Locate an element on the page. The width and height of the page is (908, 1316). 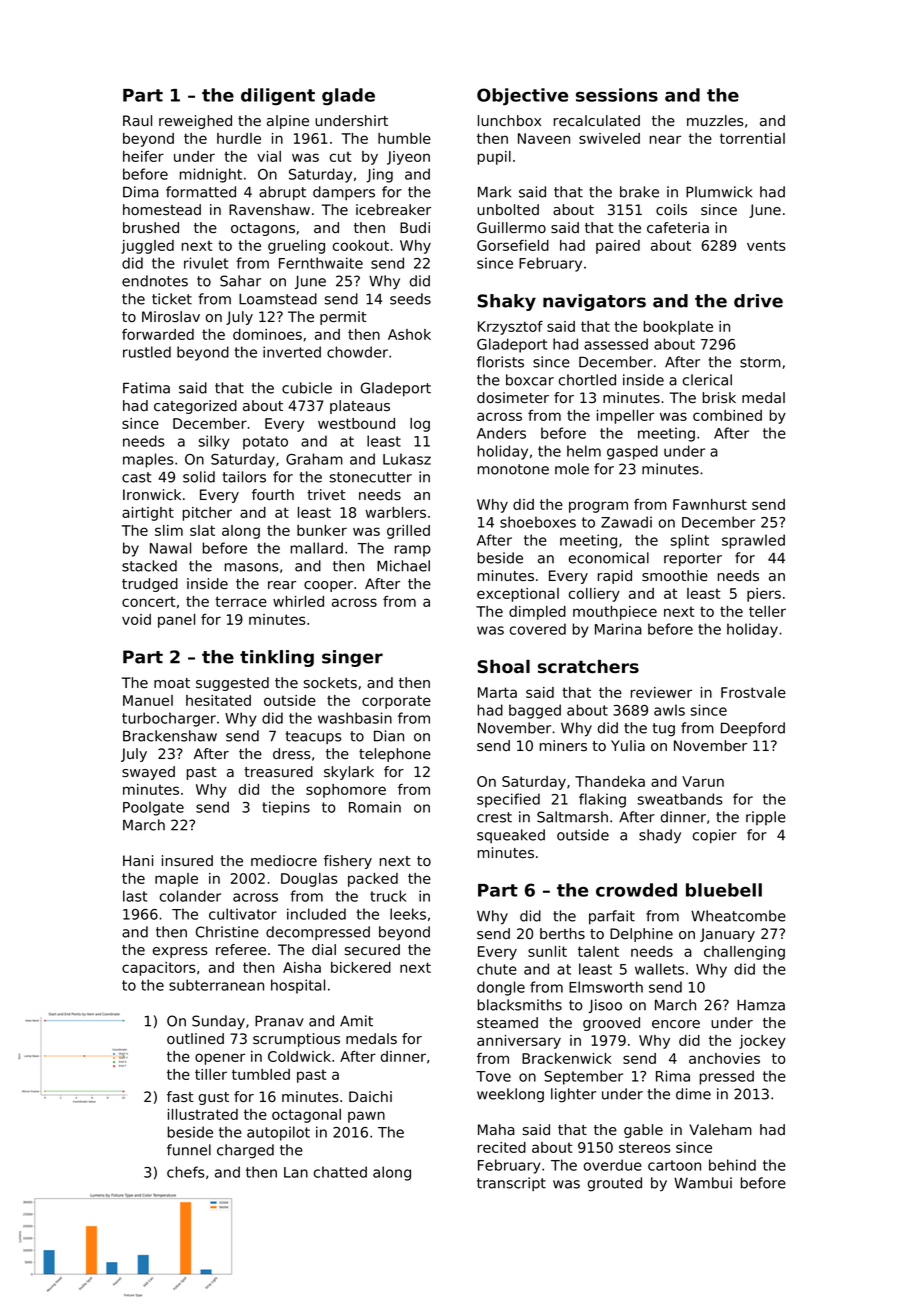
sessions is located at coordinates (617, 95).
